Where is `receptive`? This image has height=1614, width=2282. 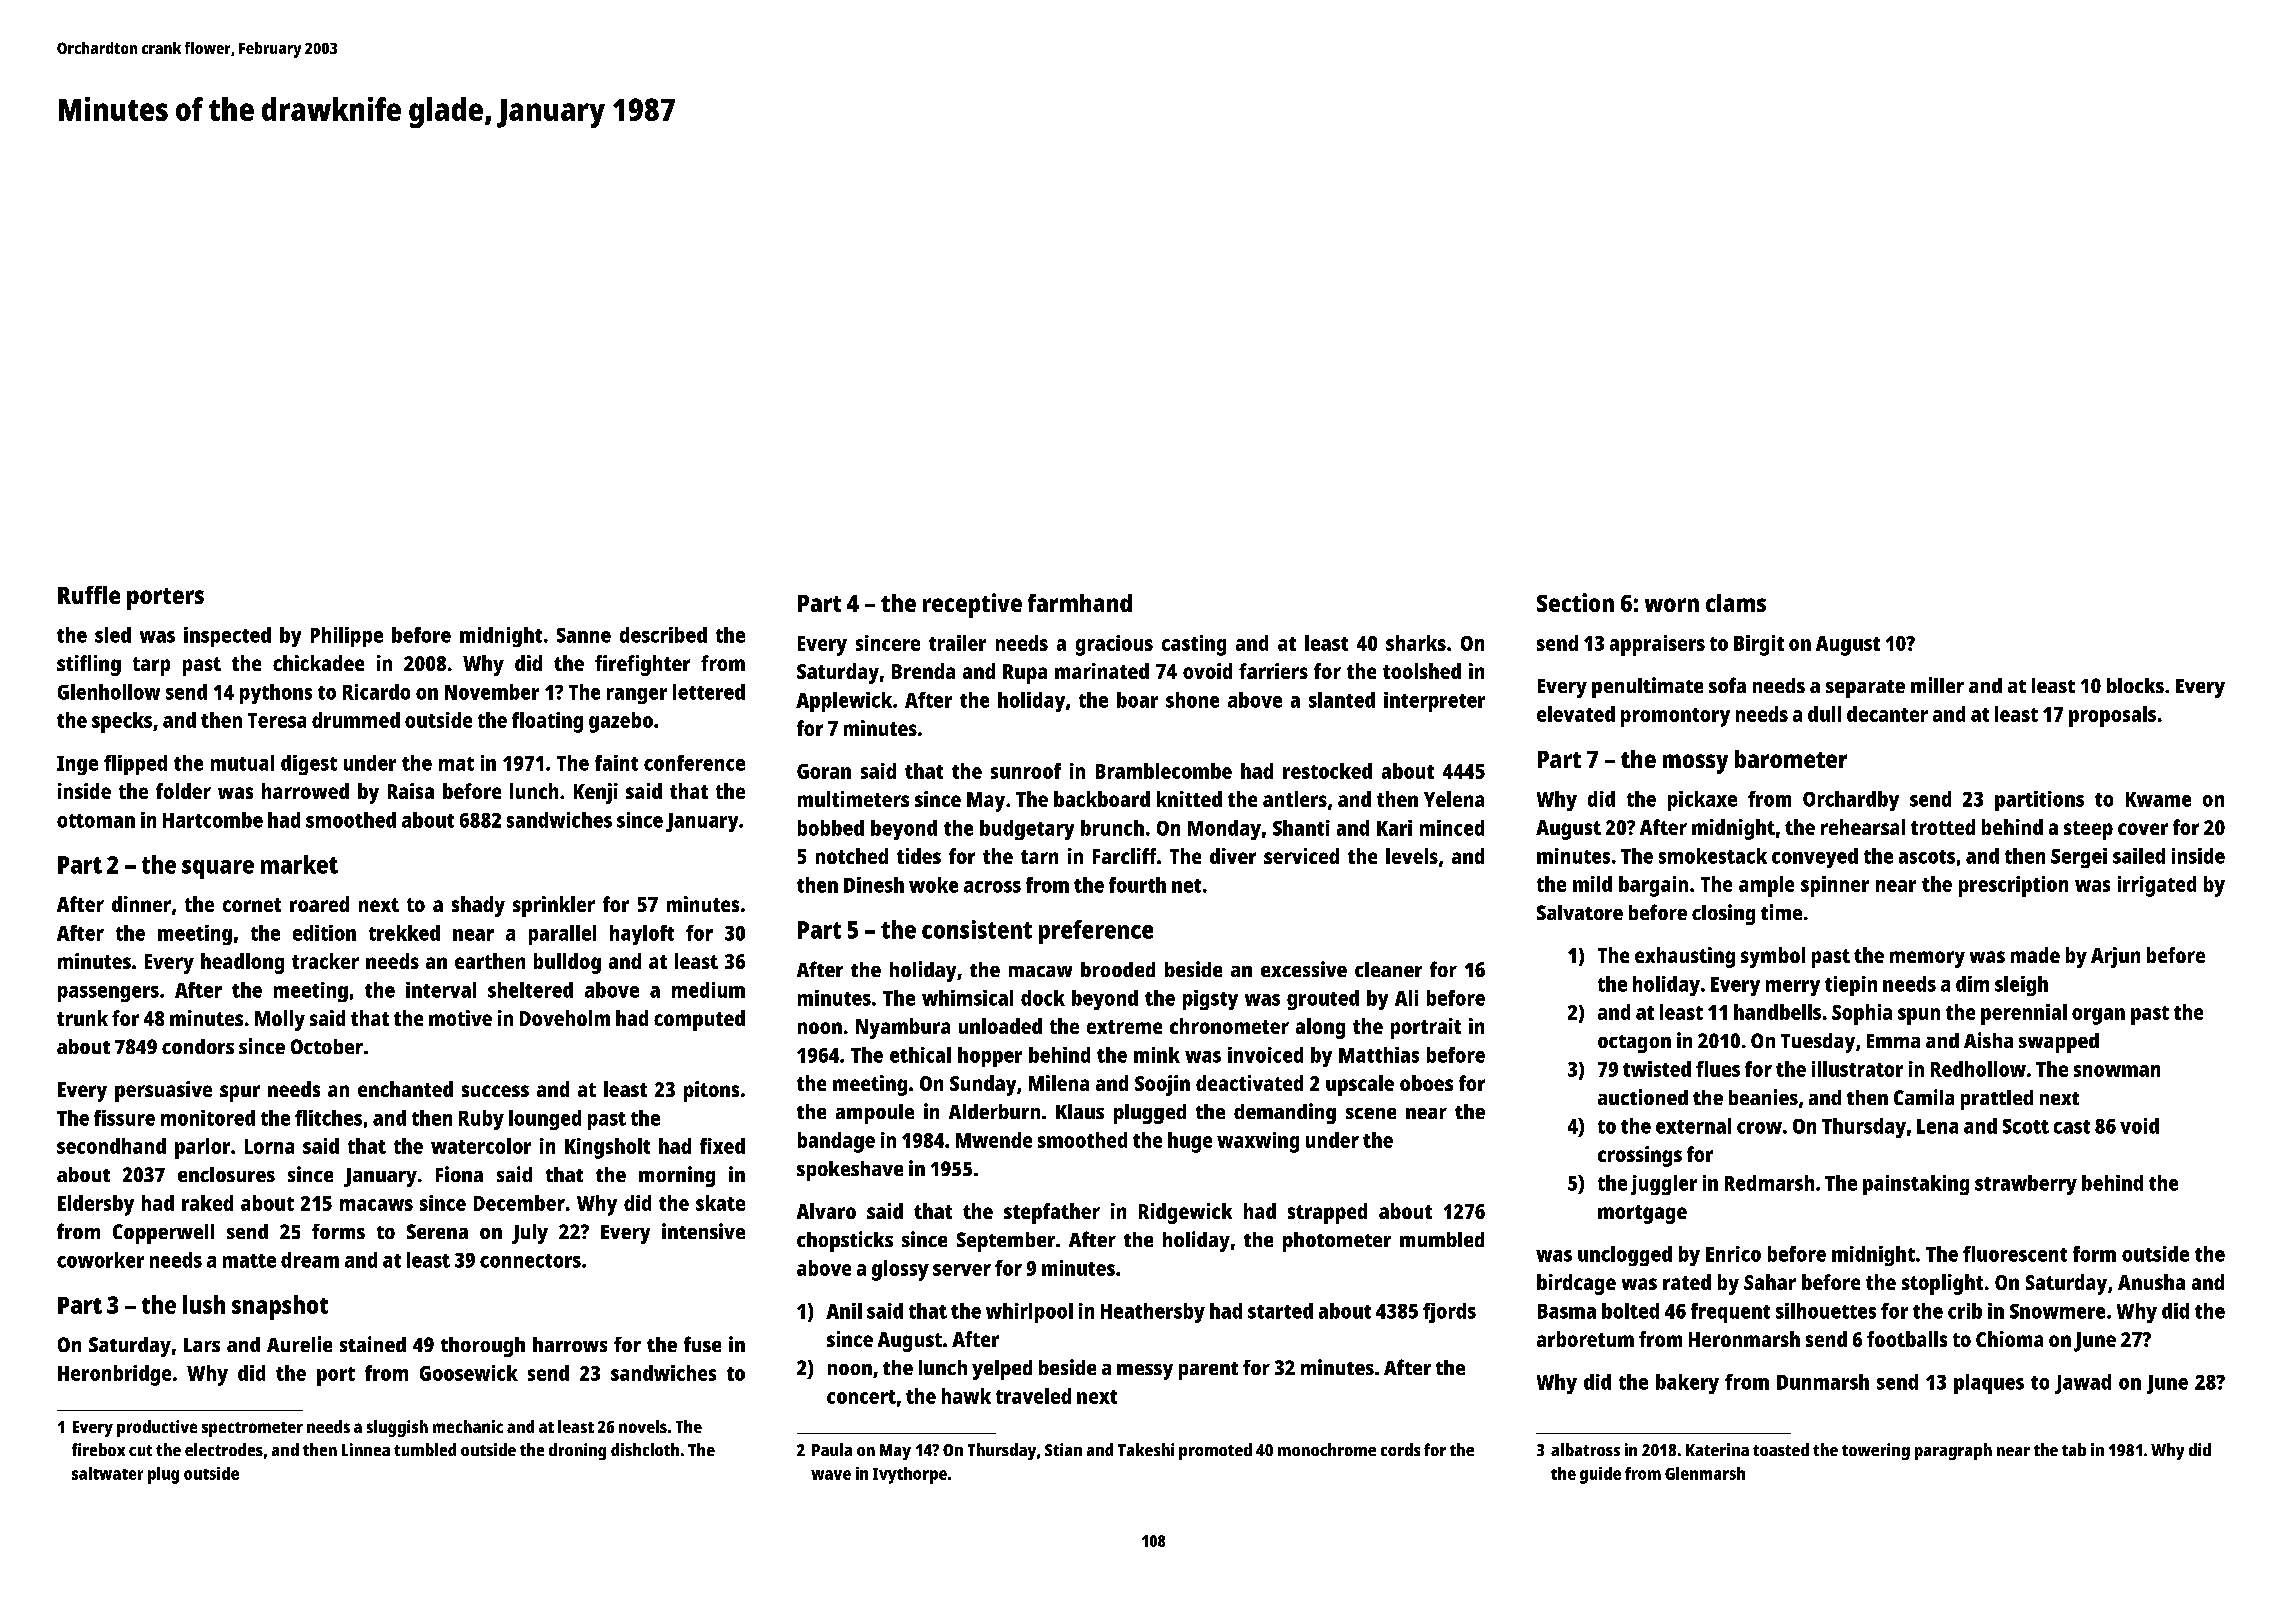
receptive is located at coordinates (972, 605).
